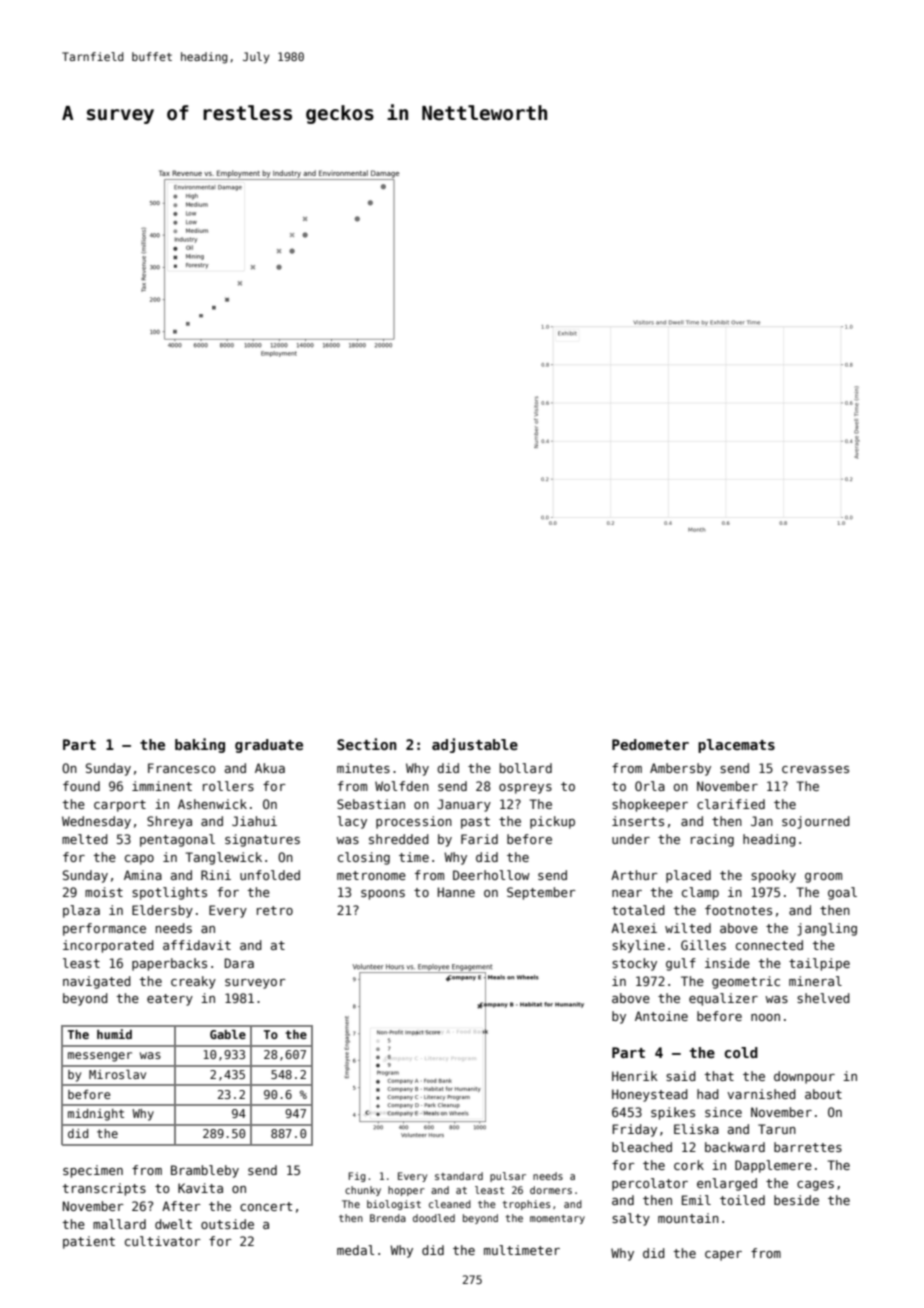  I want to click on medal, so click(355, 1250).
